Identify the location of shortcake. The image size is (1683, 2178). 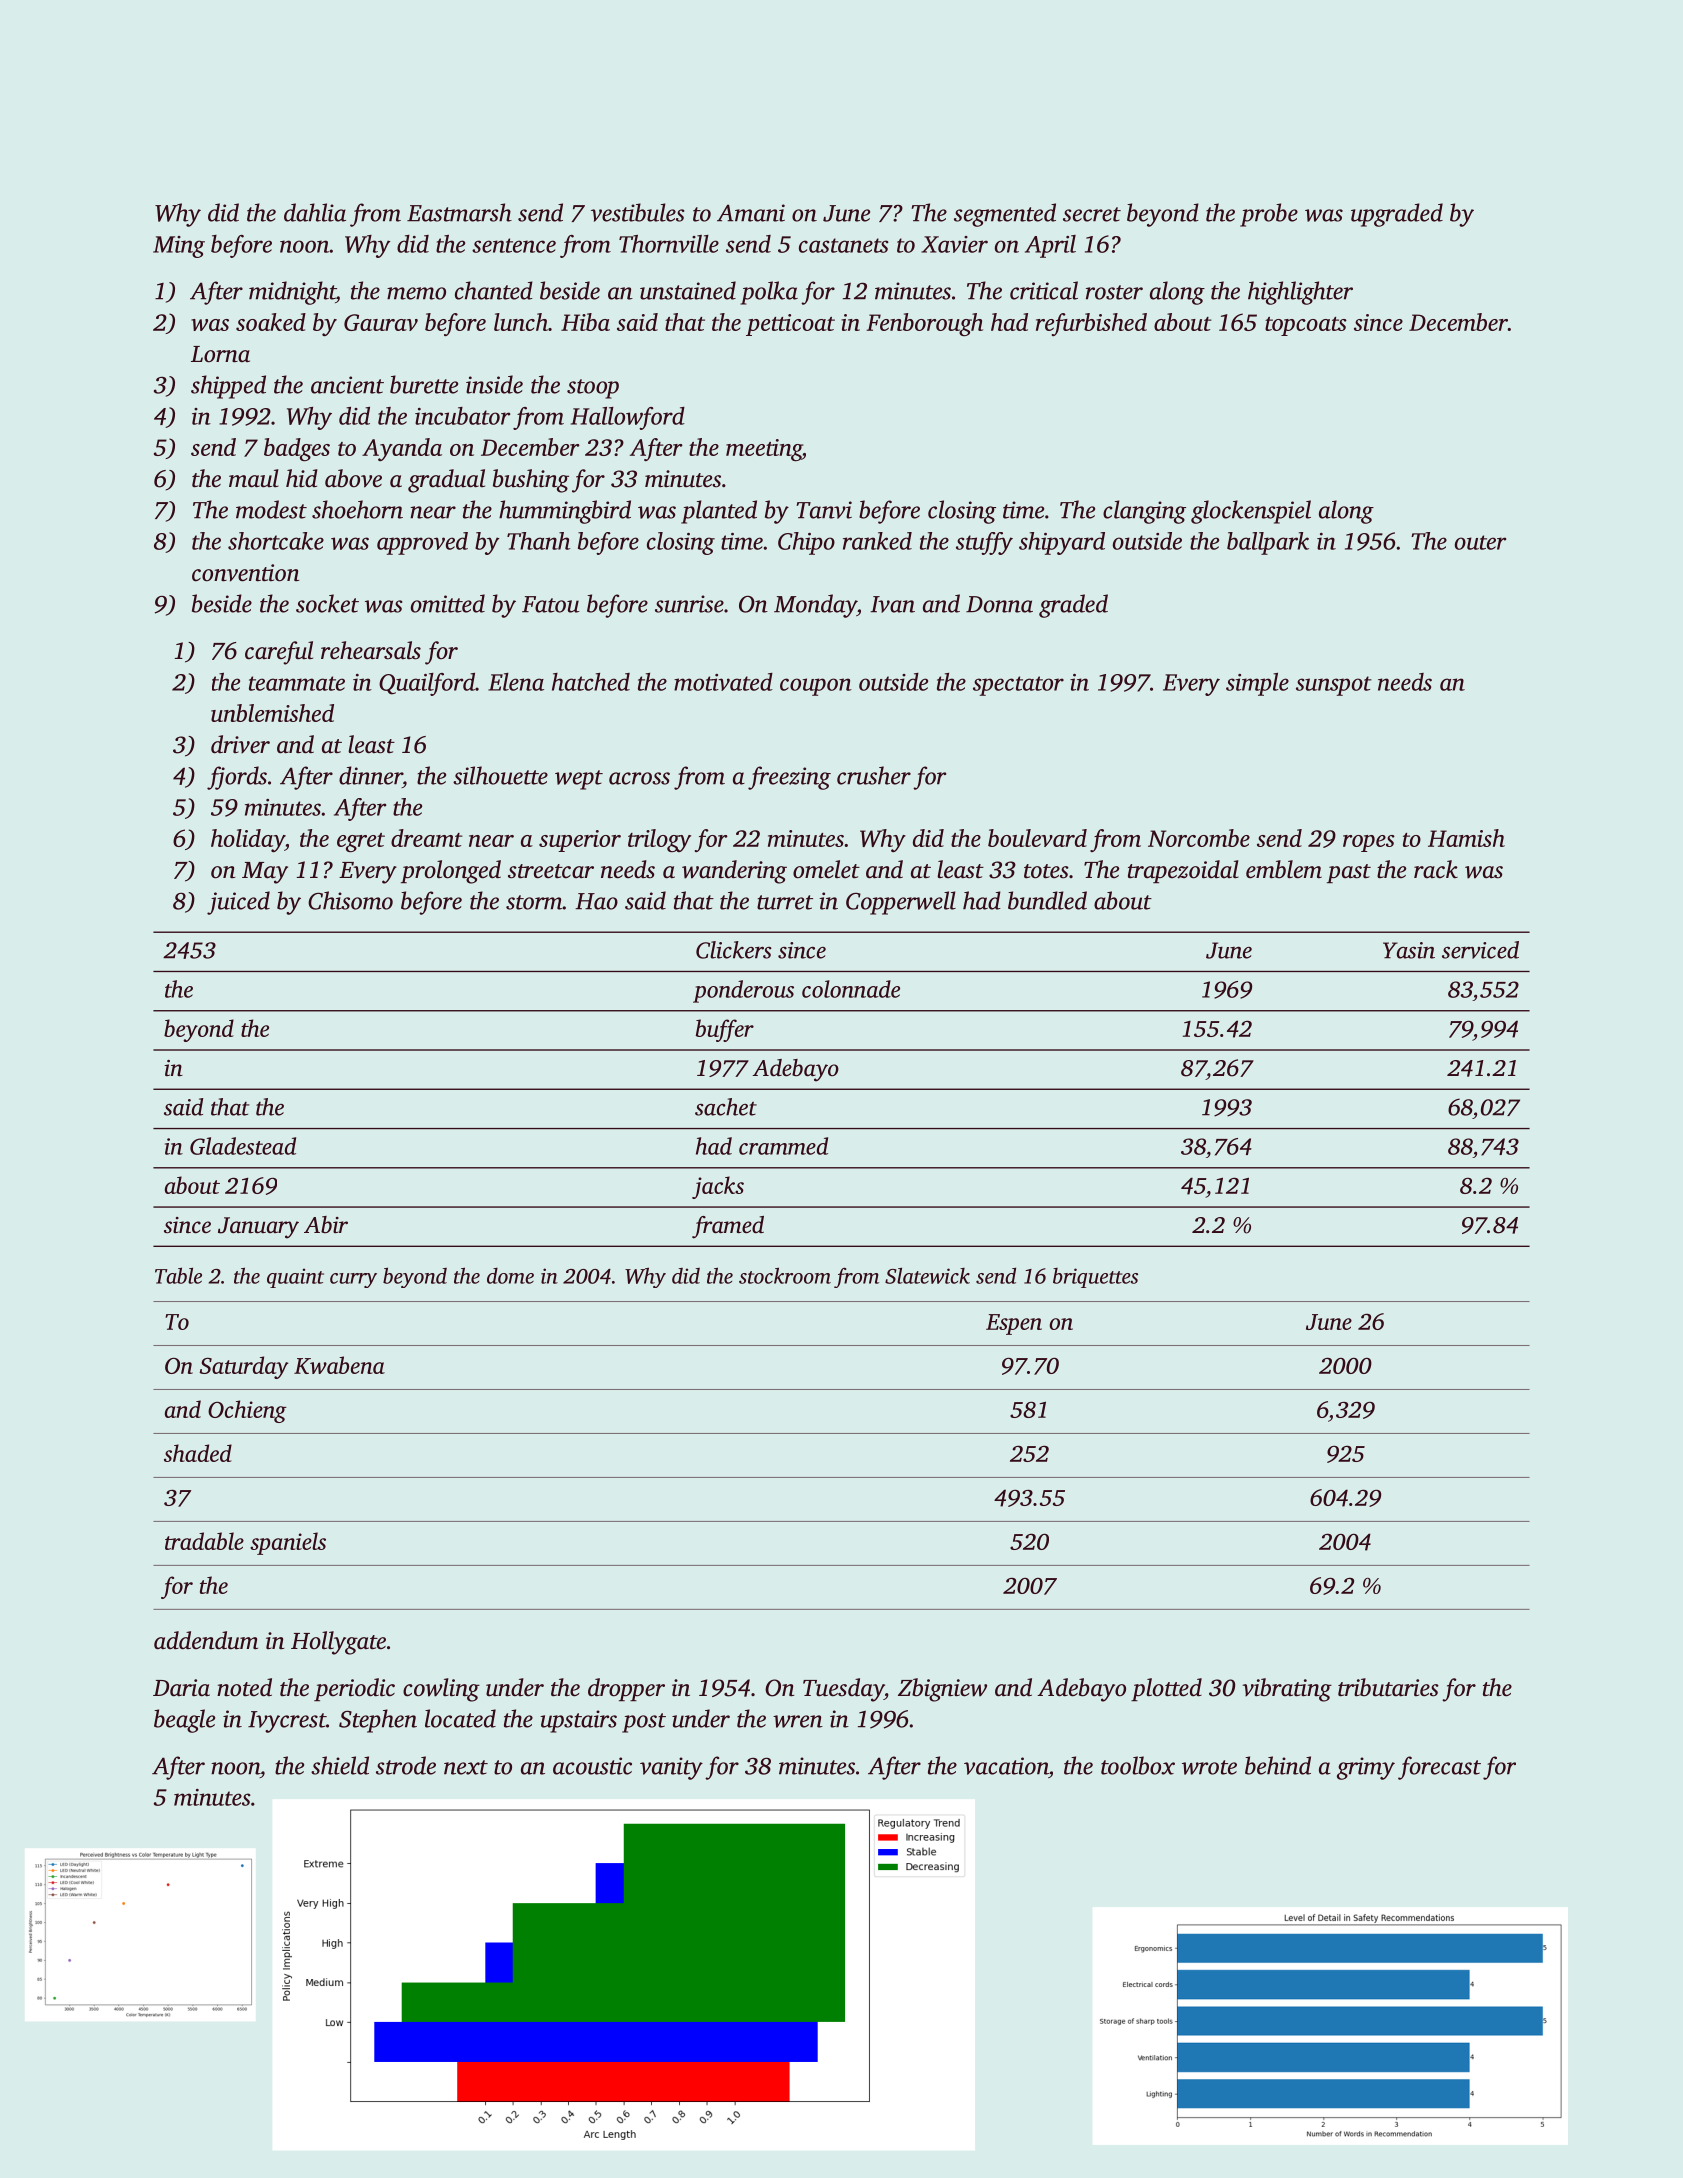
(276, 541).
